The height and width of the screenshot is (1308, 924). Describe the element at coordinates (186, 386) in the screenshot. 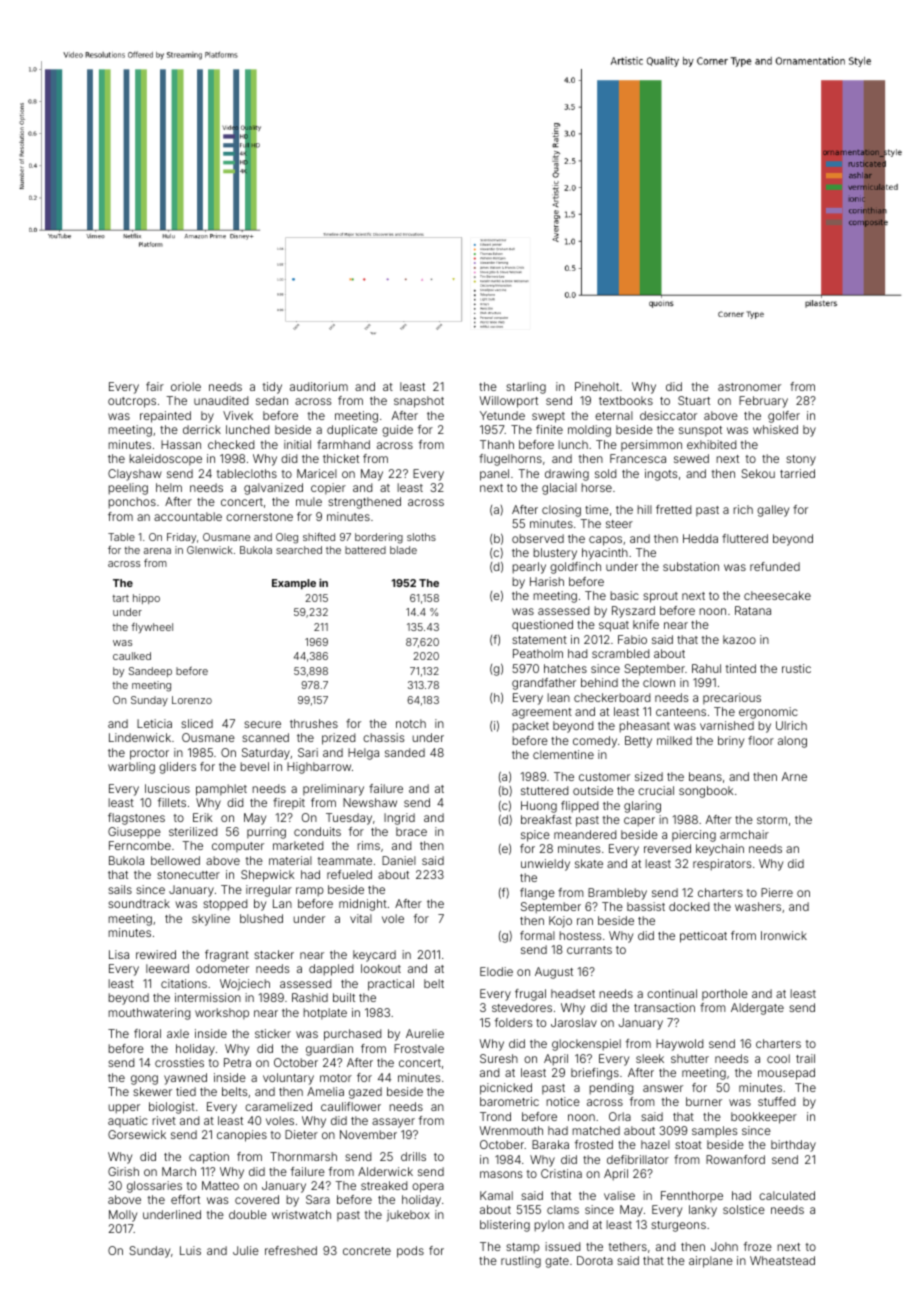

I see `oriole` at that location.
